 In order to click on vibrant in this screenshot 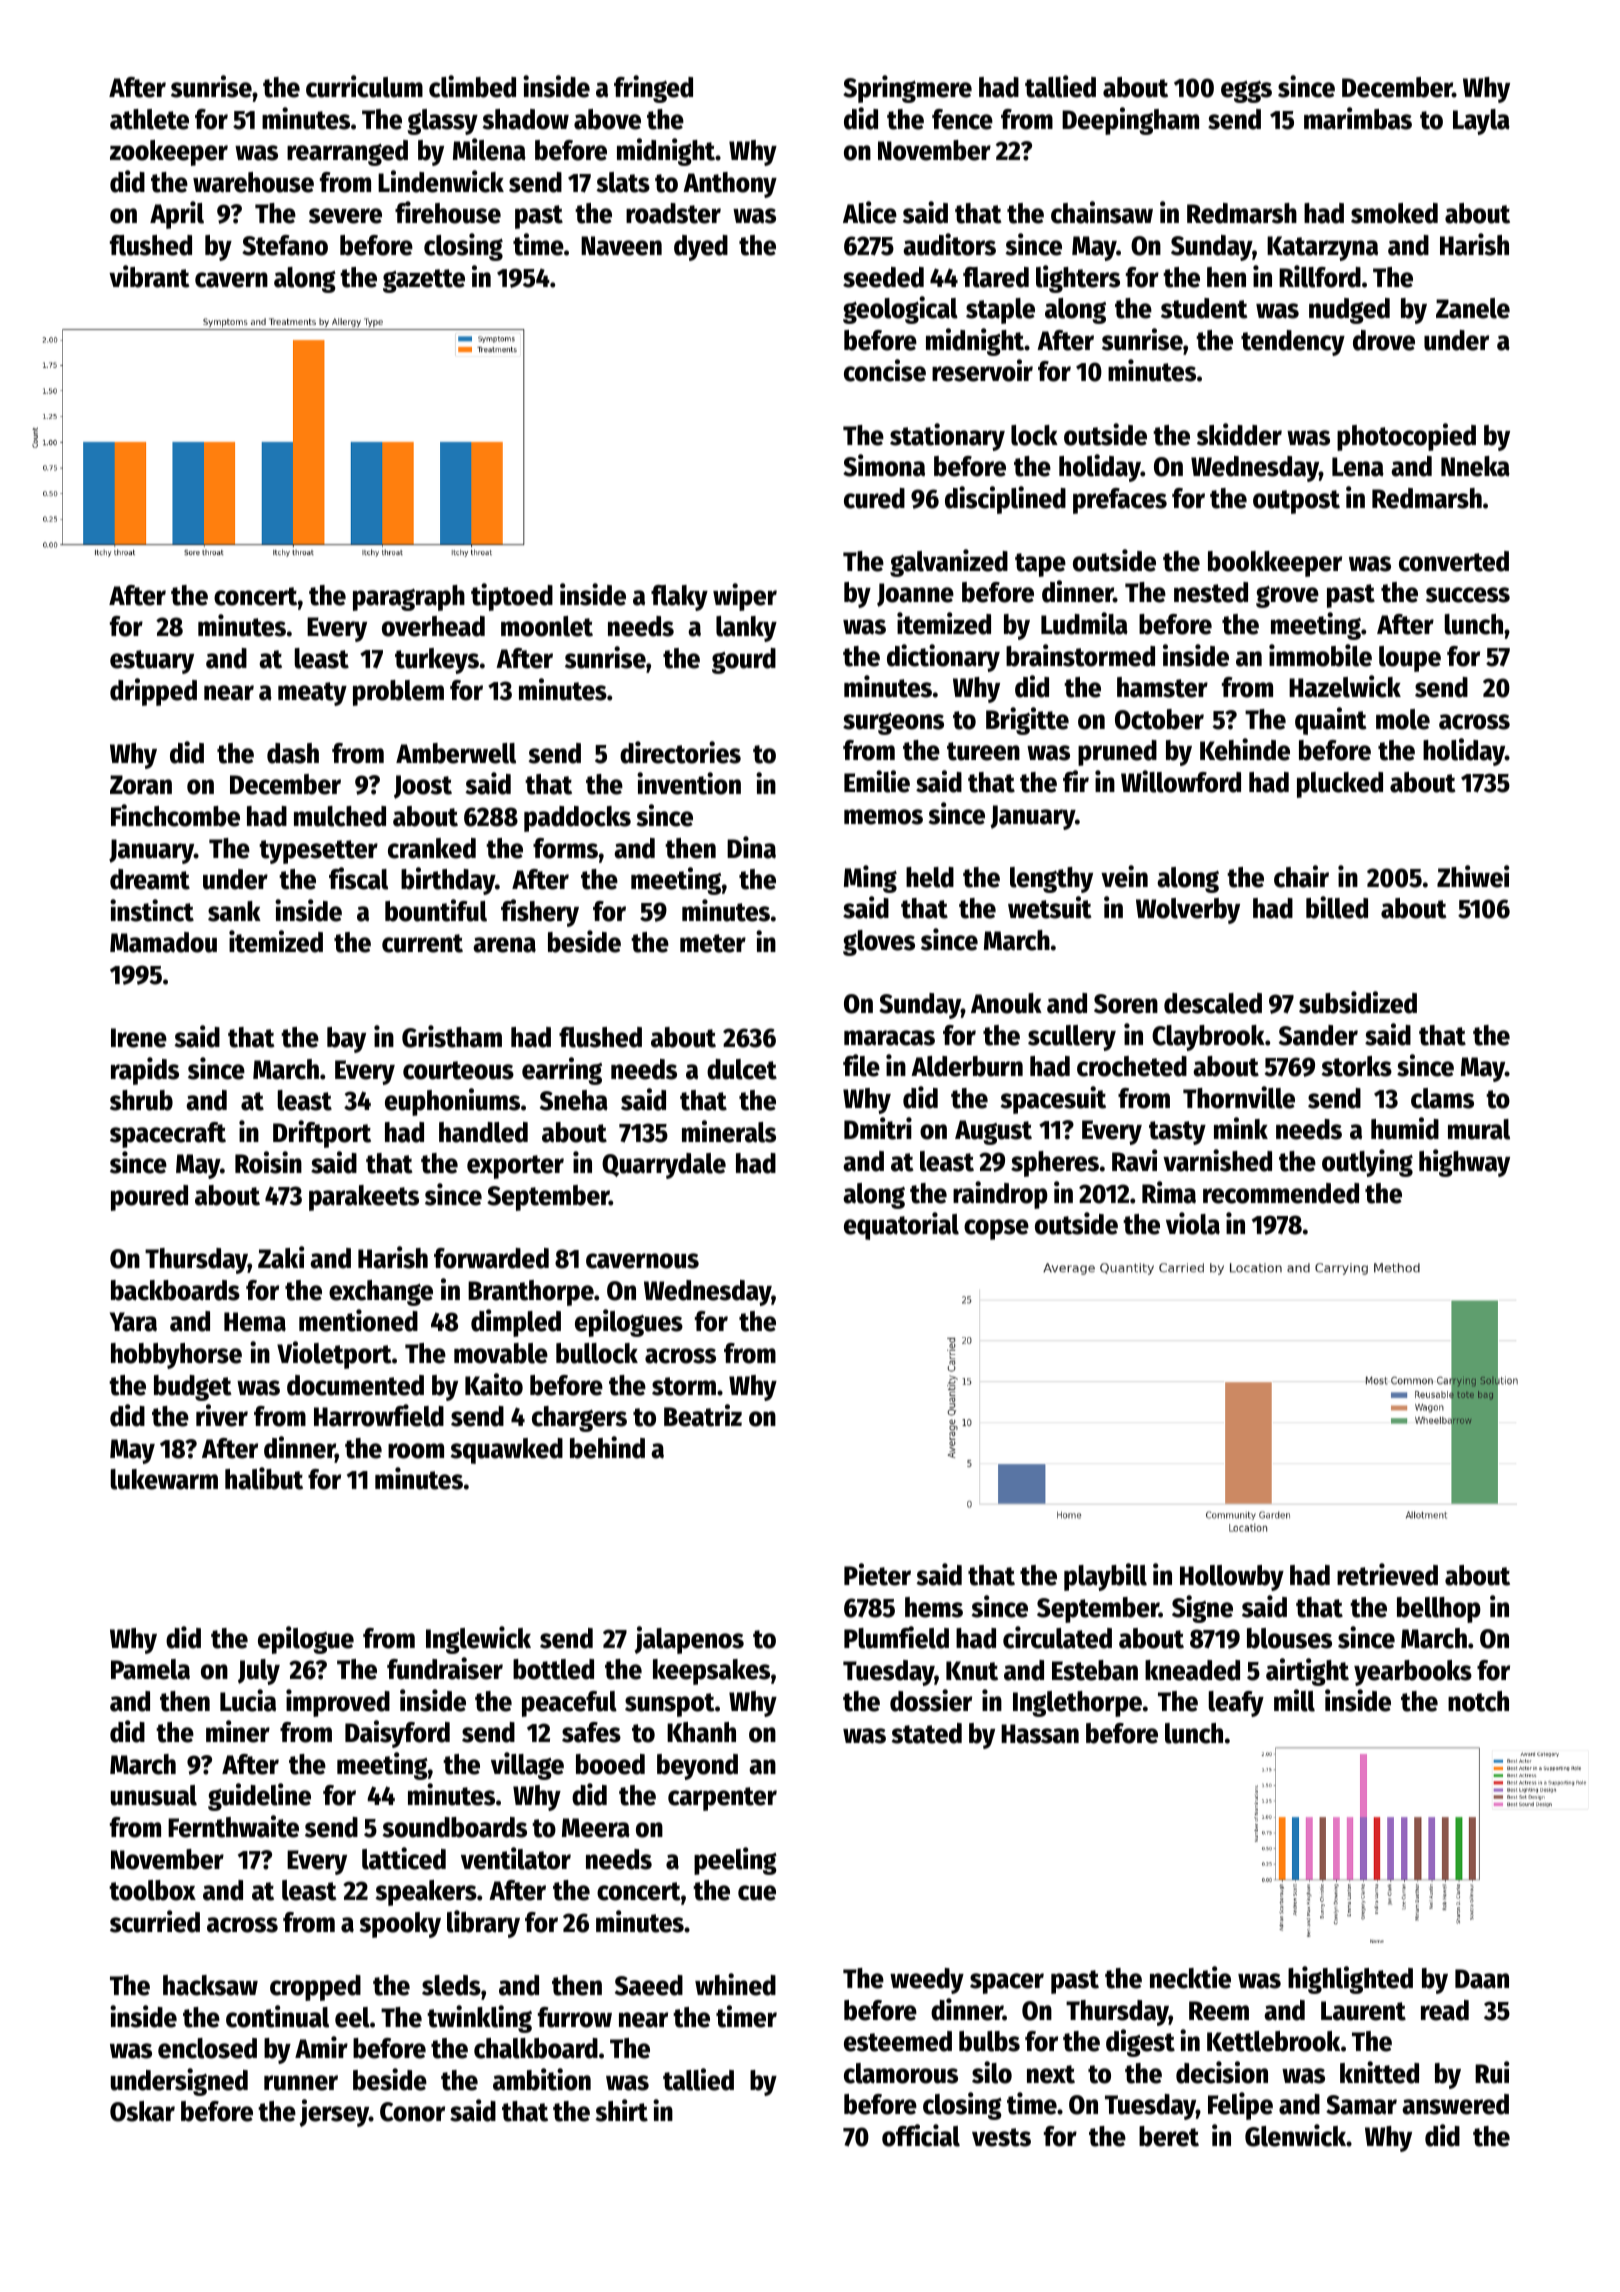, I will do `click(149, 276)`.
